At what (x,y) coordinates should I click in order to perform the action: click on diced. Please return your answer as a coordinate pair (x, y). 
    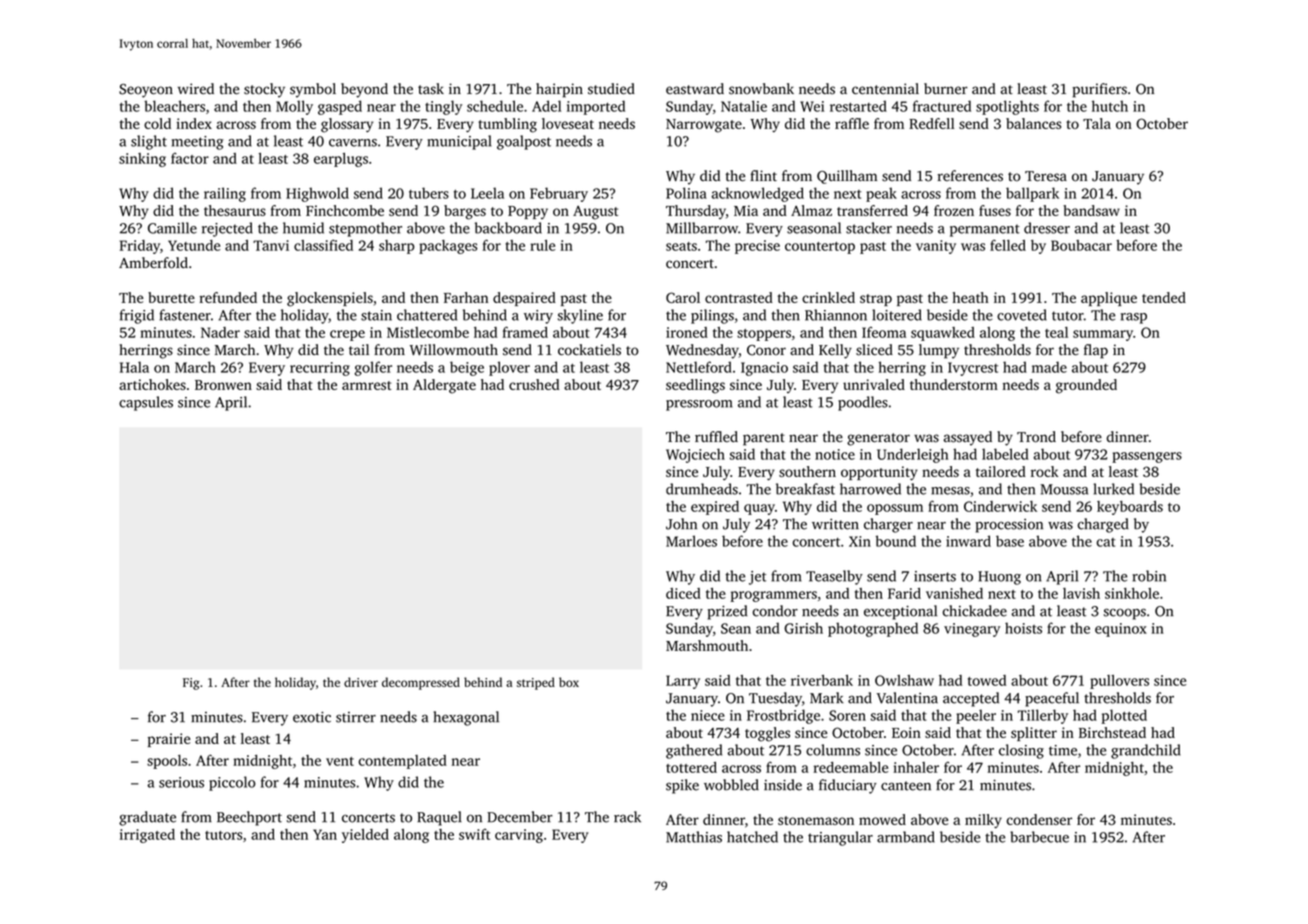
    Looking at the image, I should click on (683, 593).
